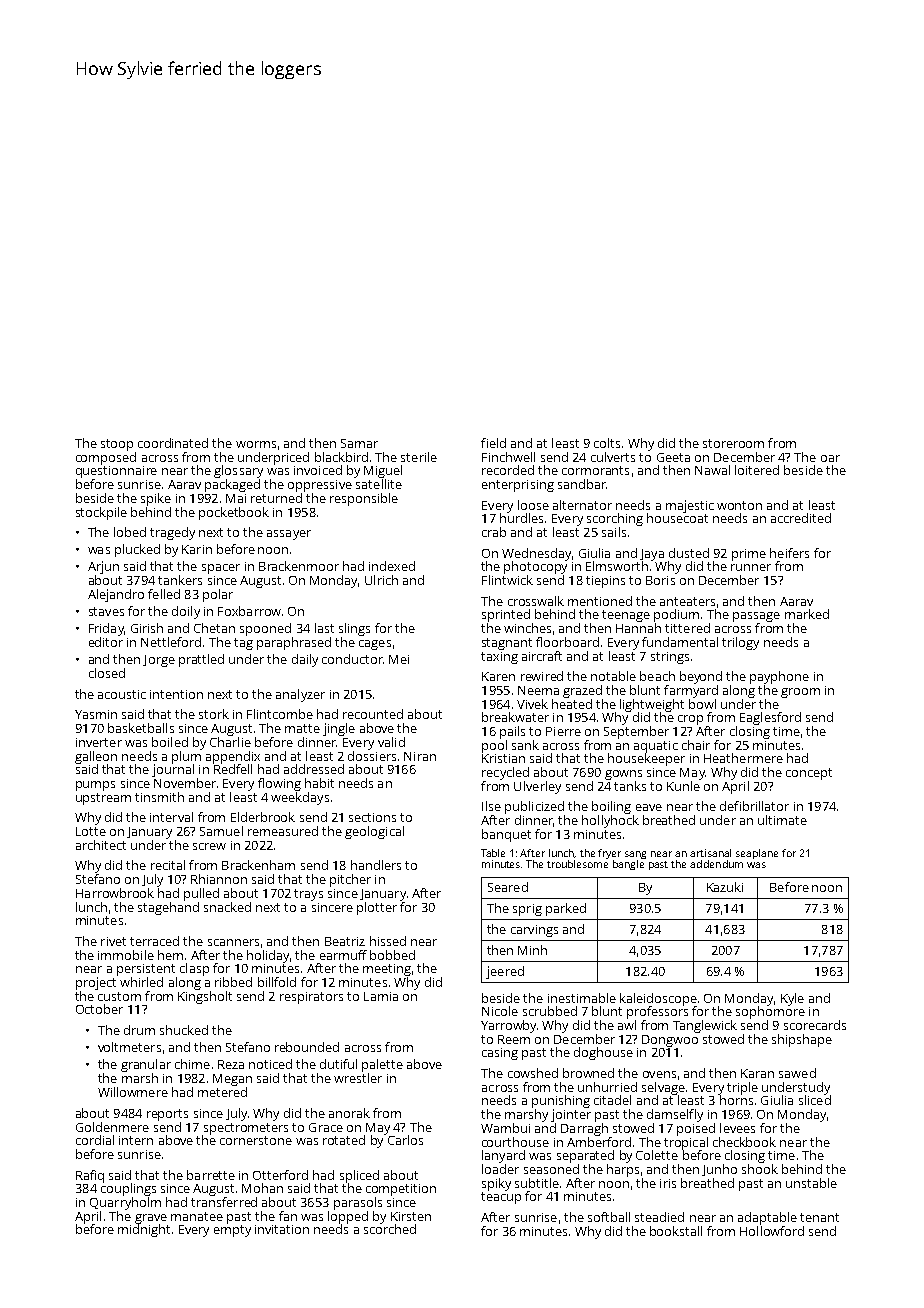 The width and height of the screenshot is (924, 1308). What do you see at coordinates (341, 457) in the screenshot?
I see `blackbird` at bounding box center [341, 457].
